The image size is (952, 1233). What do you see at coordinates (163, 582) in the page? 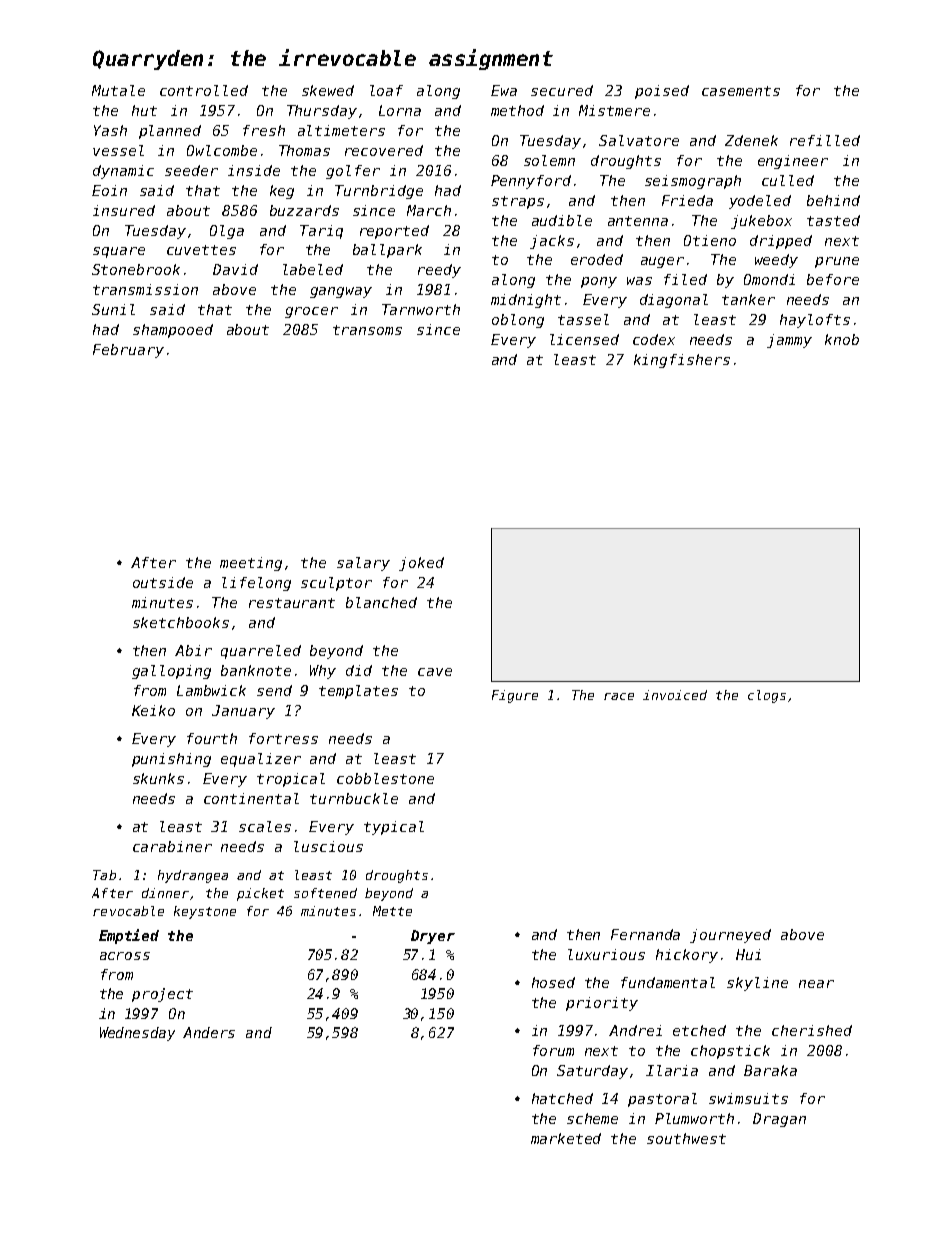
I see `outside` at bounding box center [163, 582].
